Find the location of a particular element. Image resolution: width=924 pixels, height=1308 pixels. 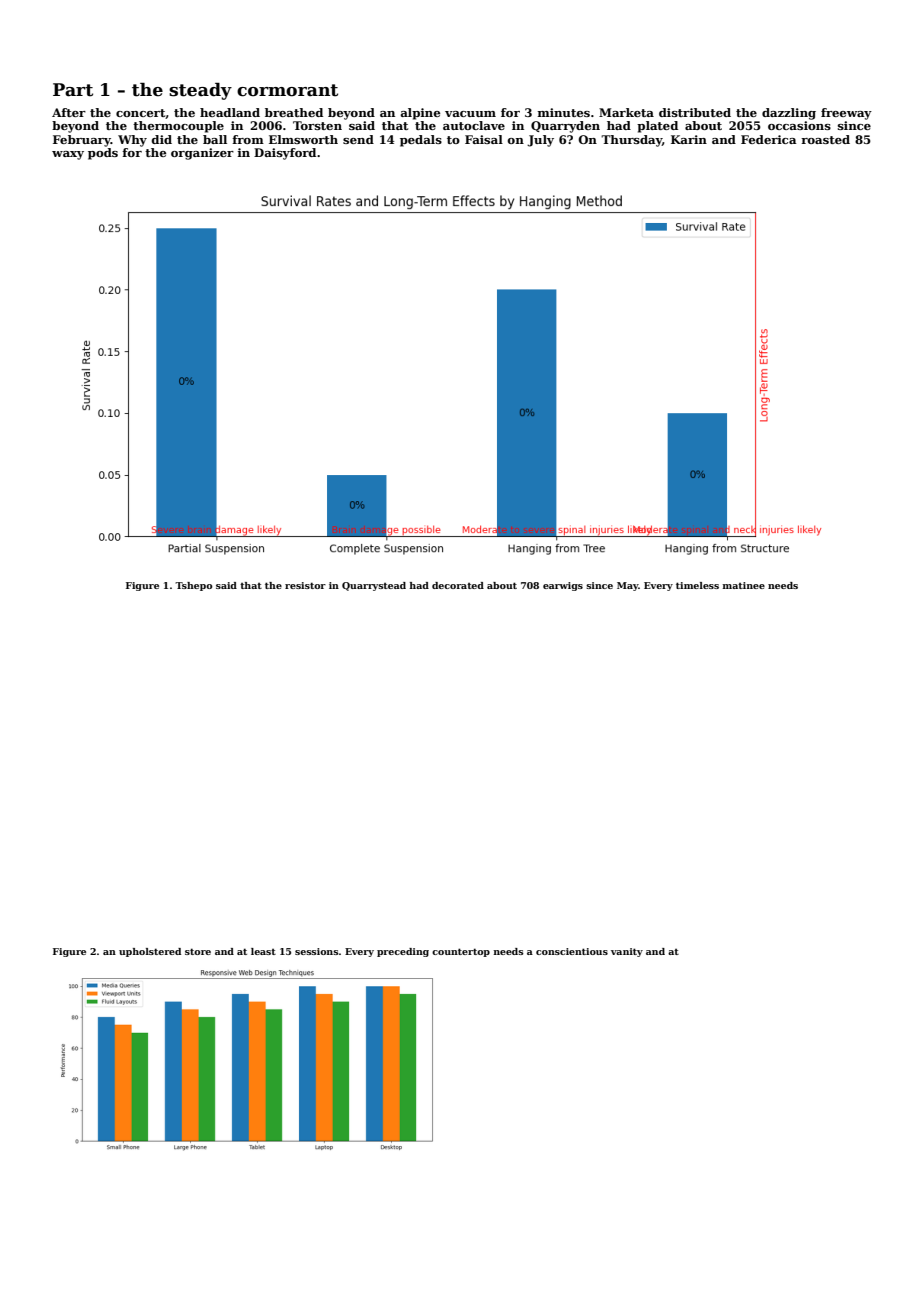

matinee is located at coordinates (744, 585).
